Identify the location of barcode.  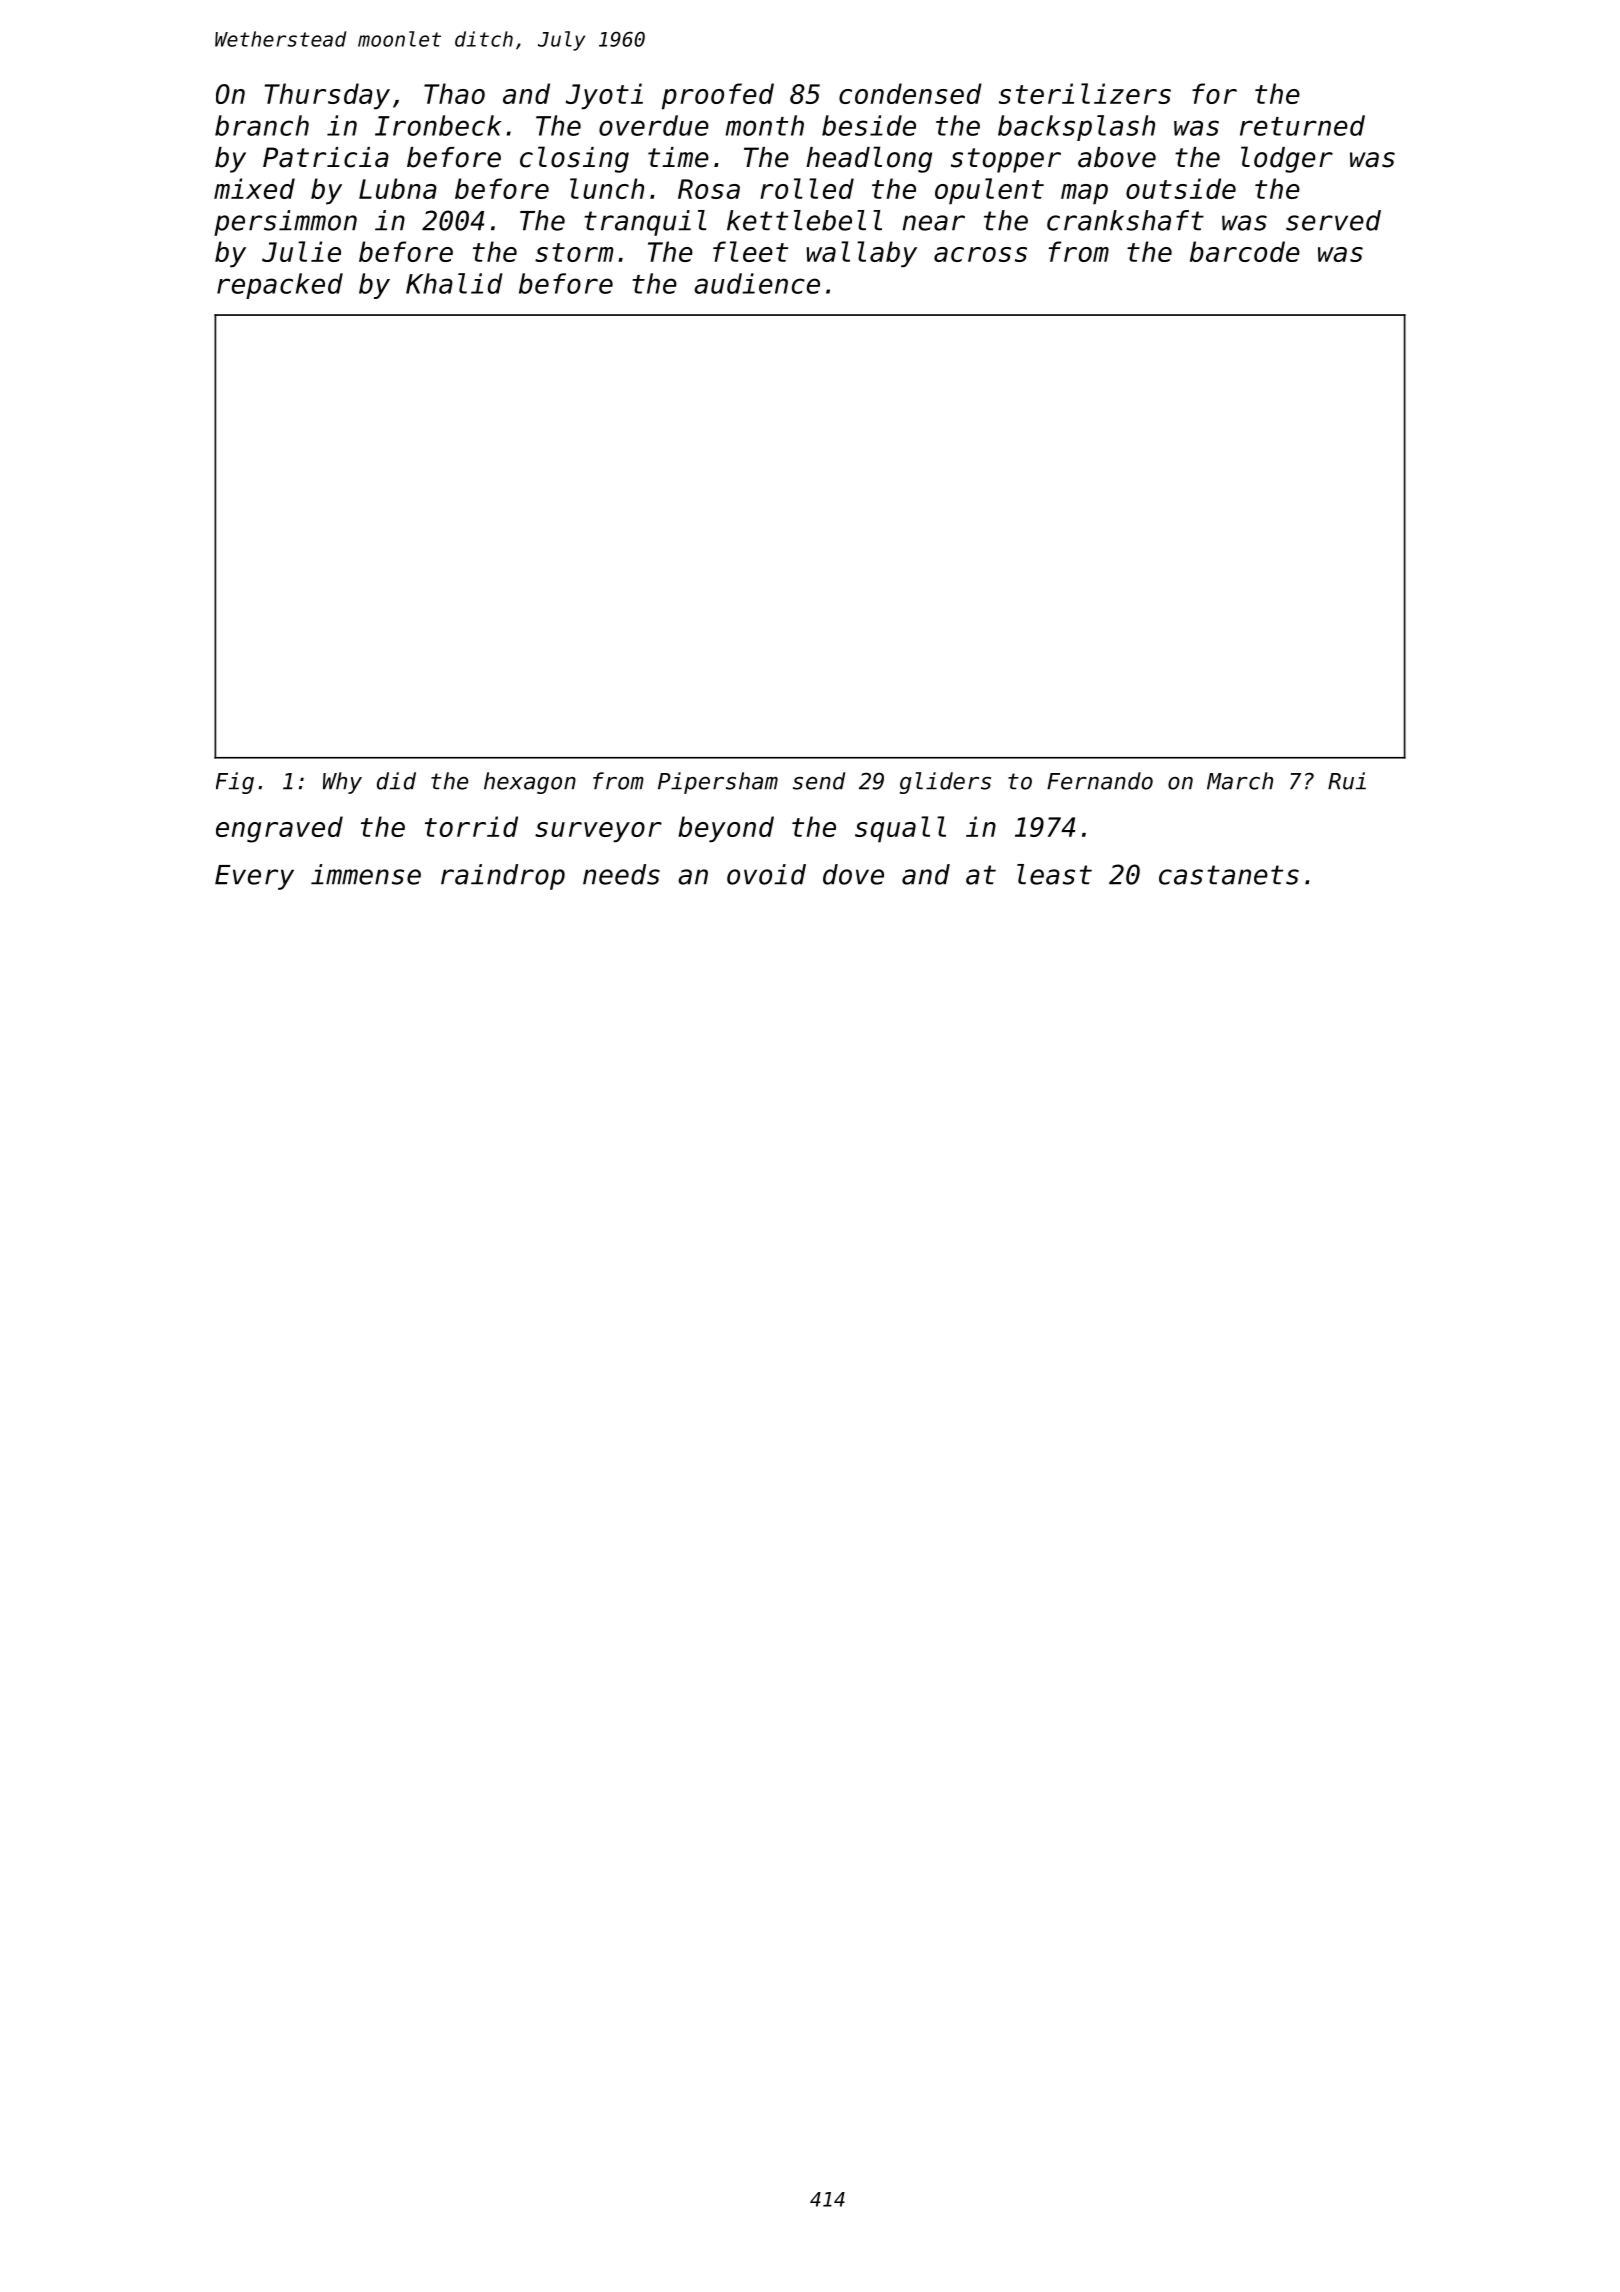
(1245, 251).
